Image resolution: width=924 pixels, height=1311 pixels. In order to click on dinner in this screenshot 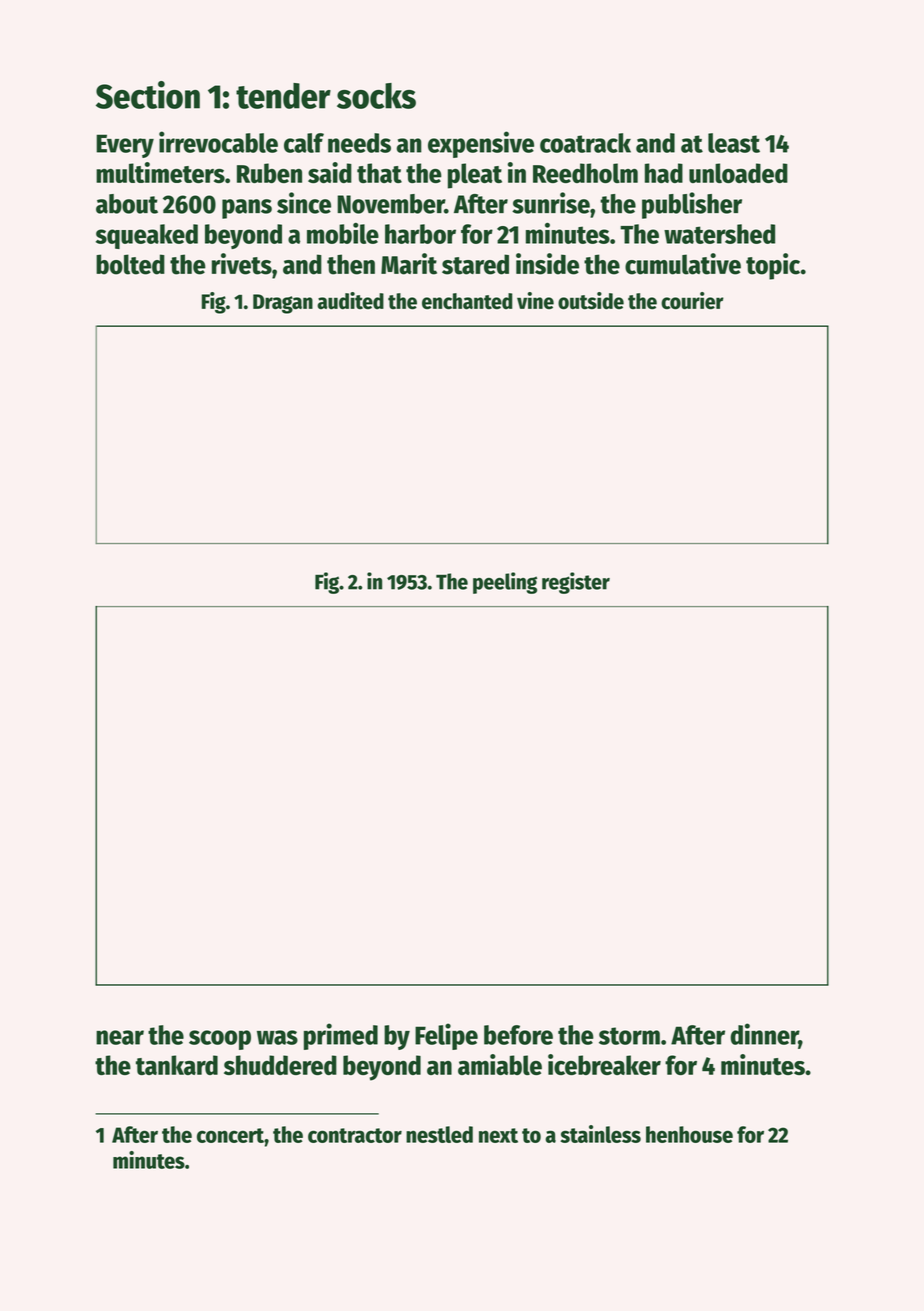, I will do `click(764, 1035)`.
